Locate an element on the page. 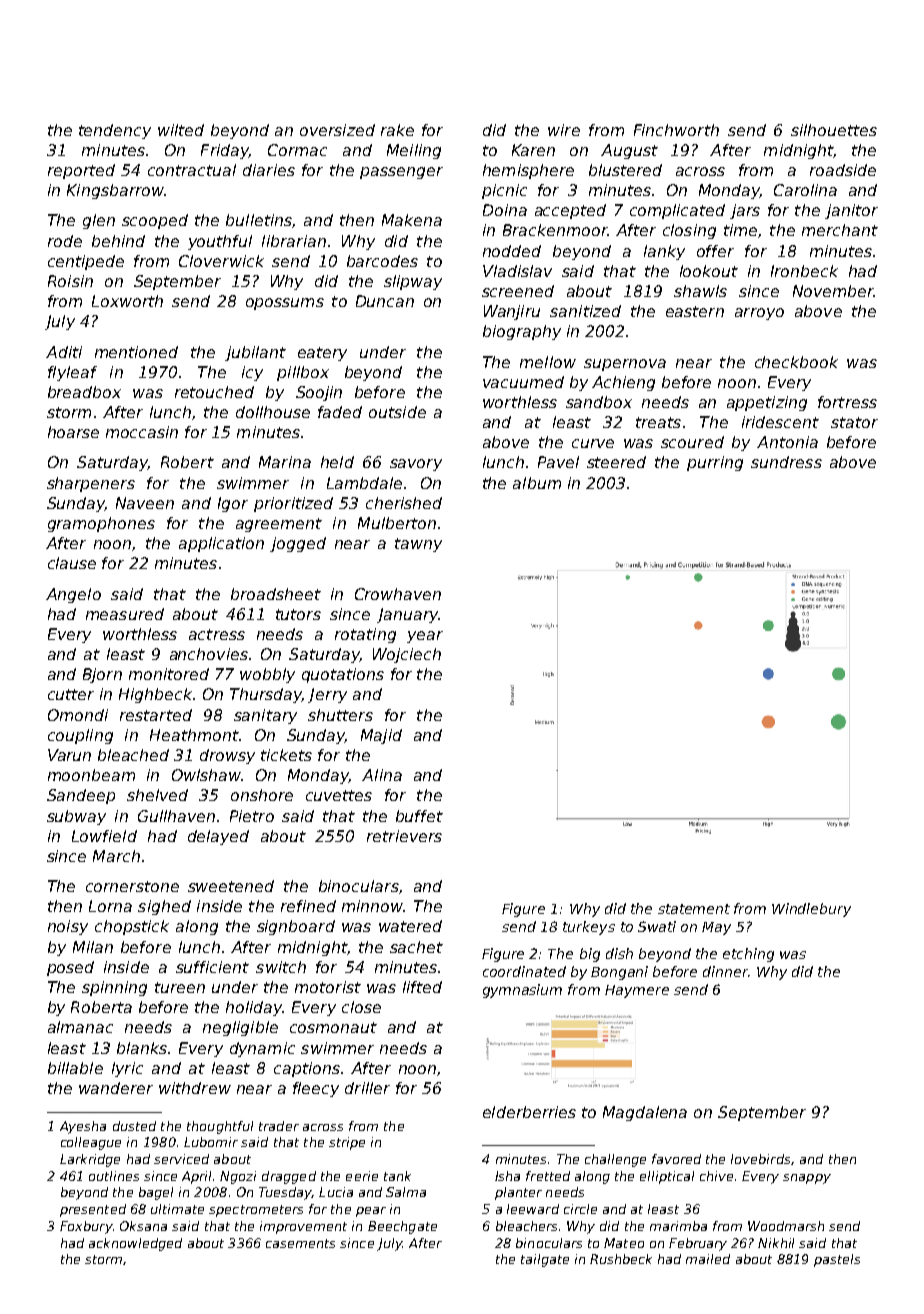 Image resolution: width=924 pixels, height=1314 pixels. mentioned is located at coordinates (136, 352).
